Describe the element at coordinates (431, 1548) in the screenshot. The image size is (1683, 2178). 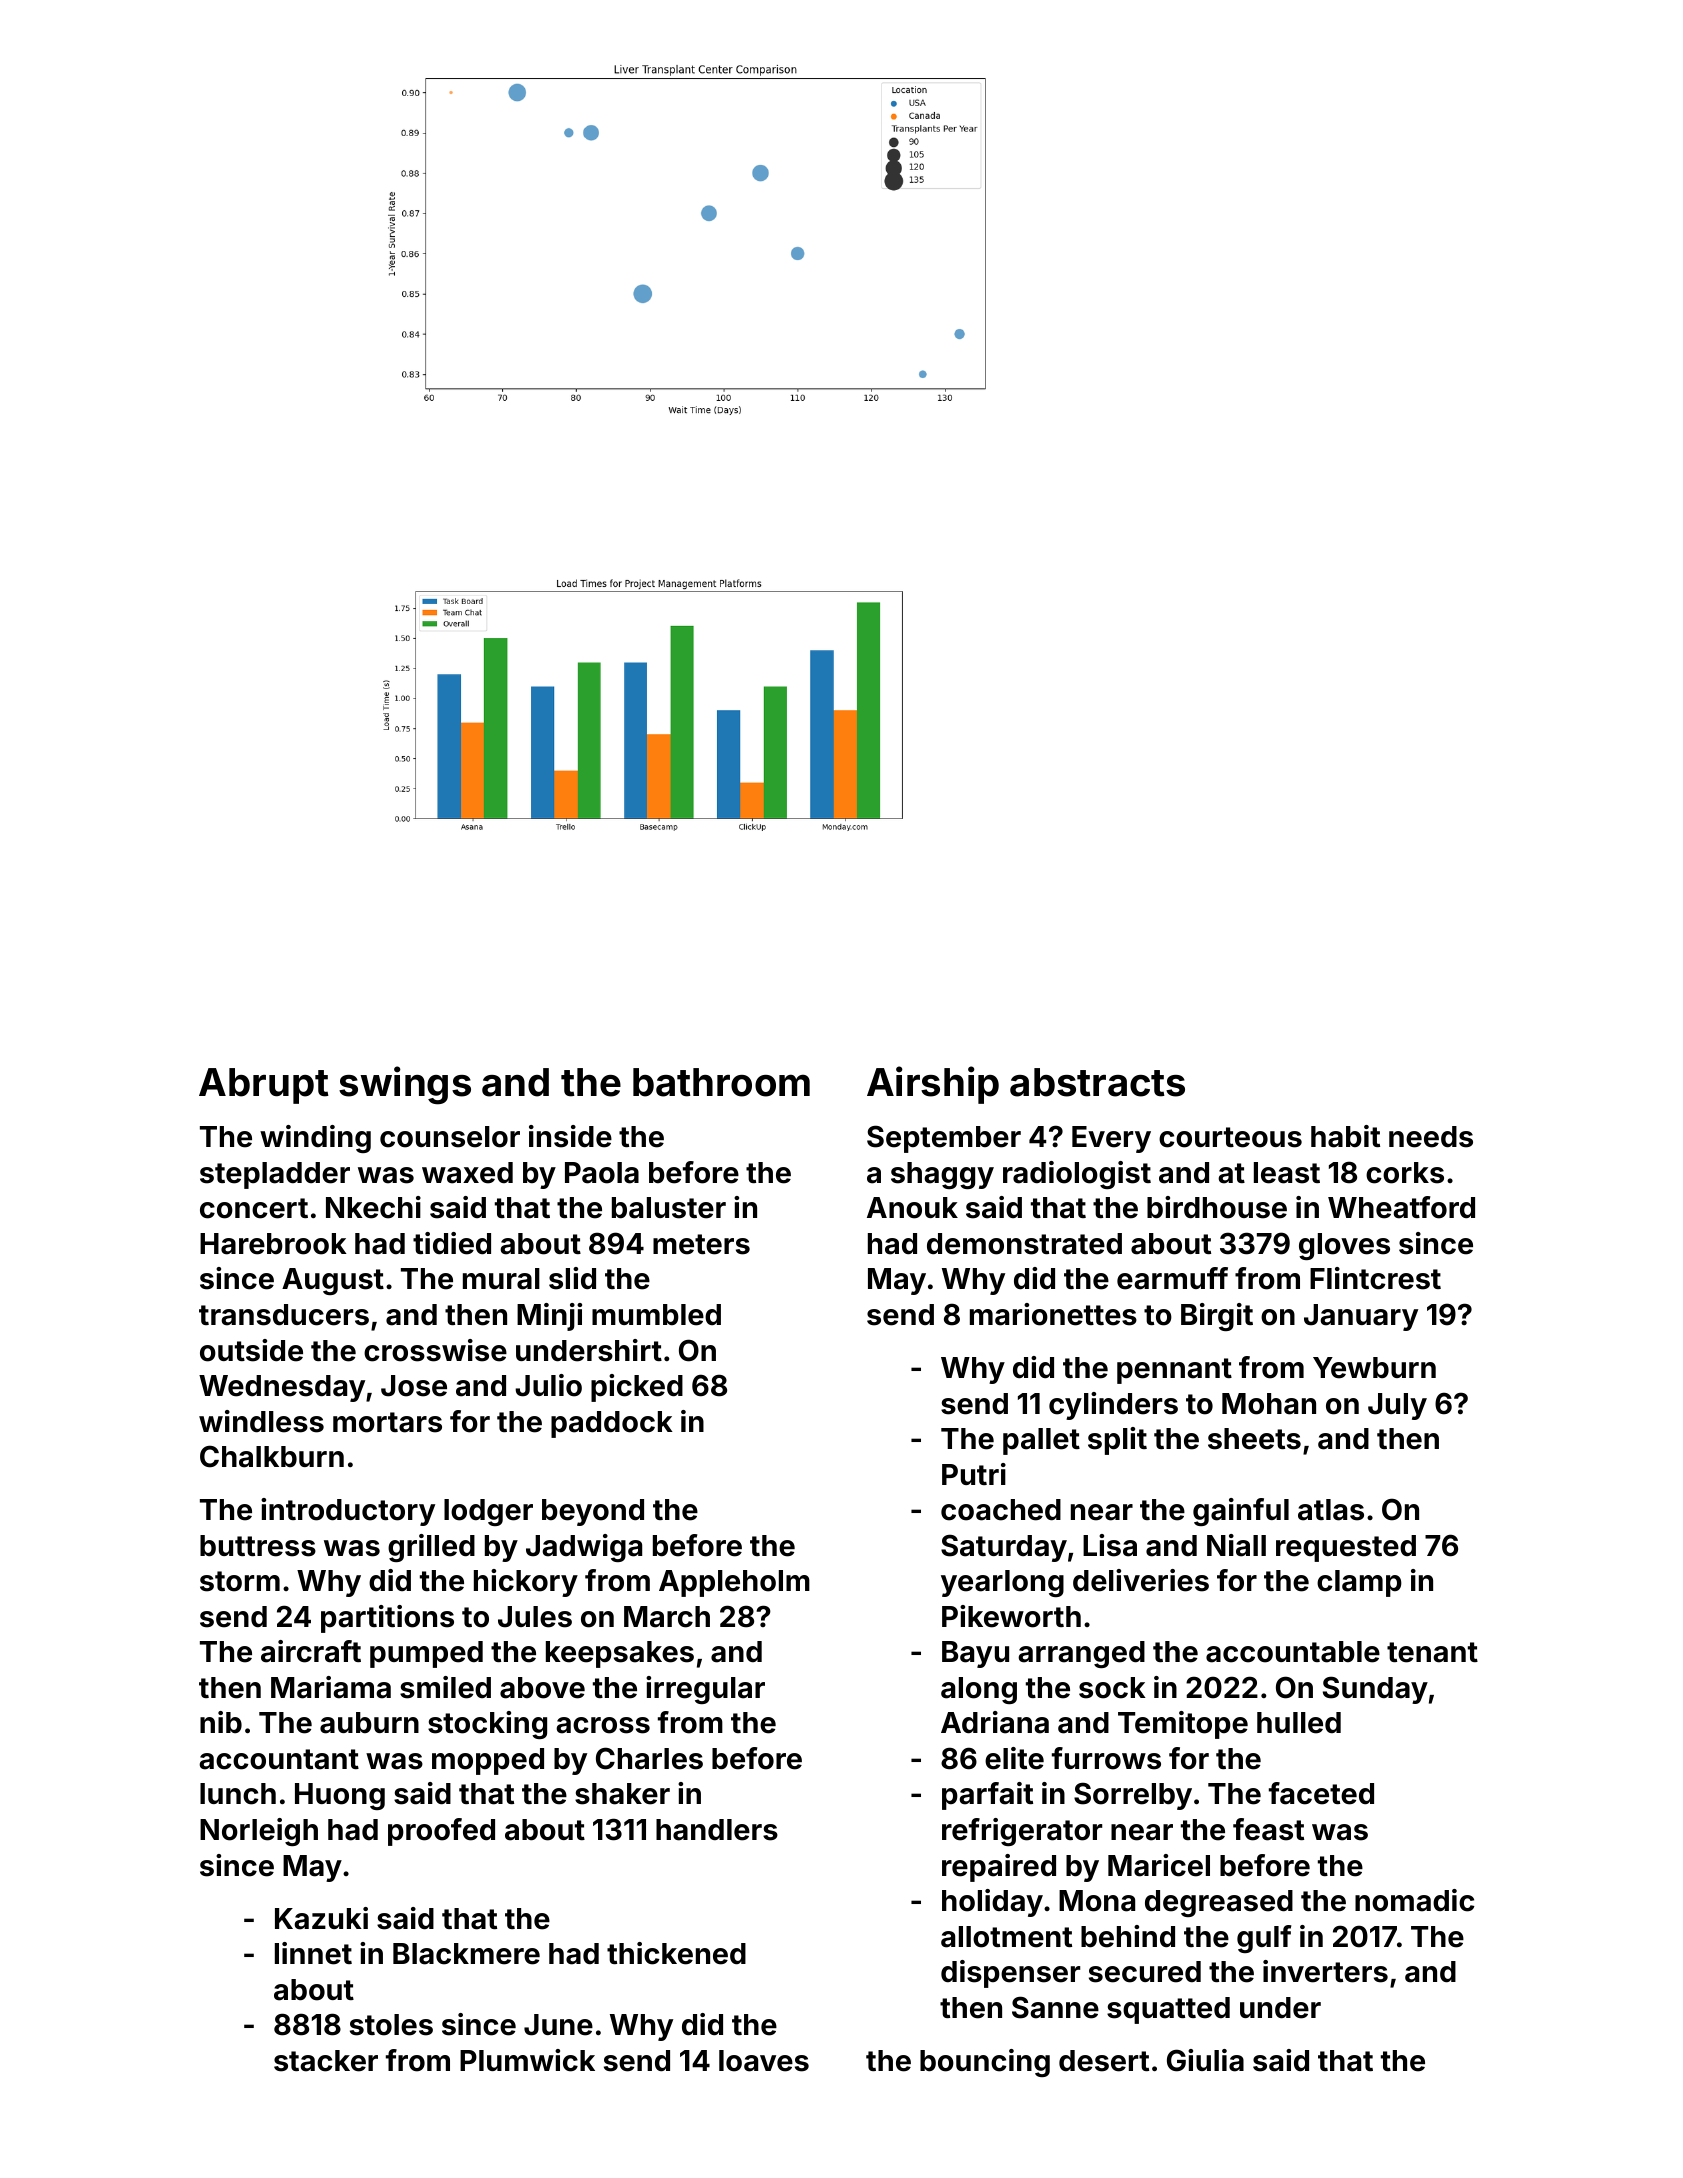
I see `grilled` at that location.
